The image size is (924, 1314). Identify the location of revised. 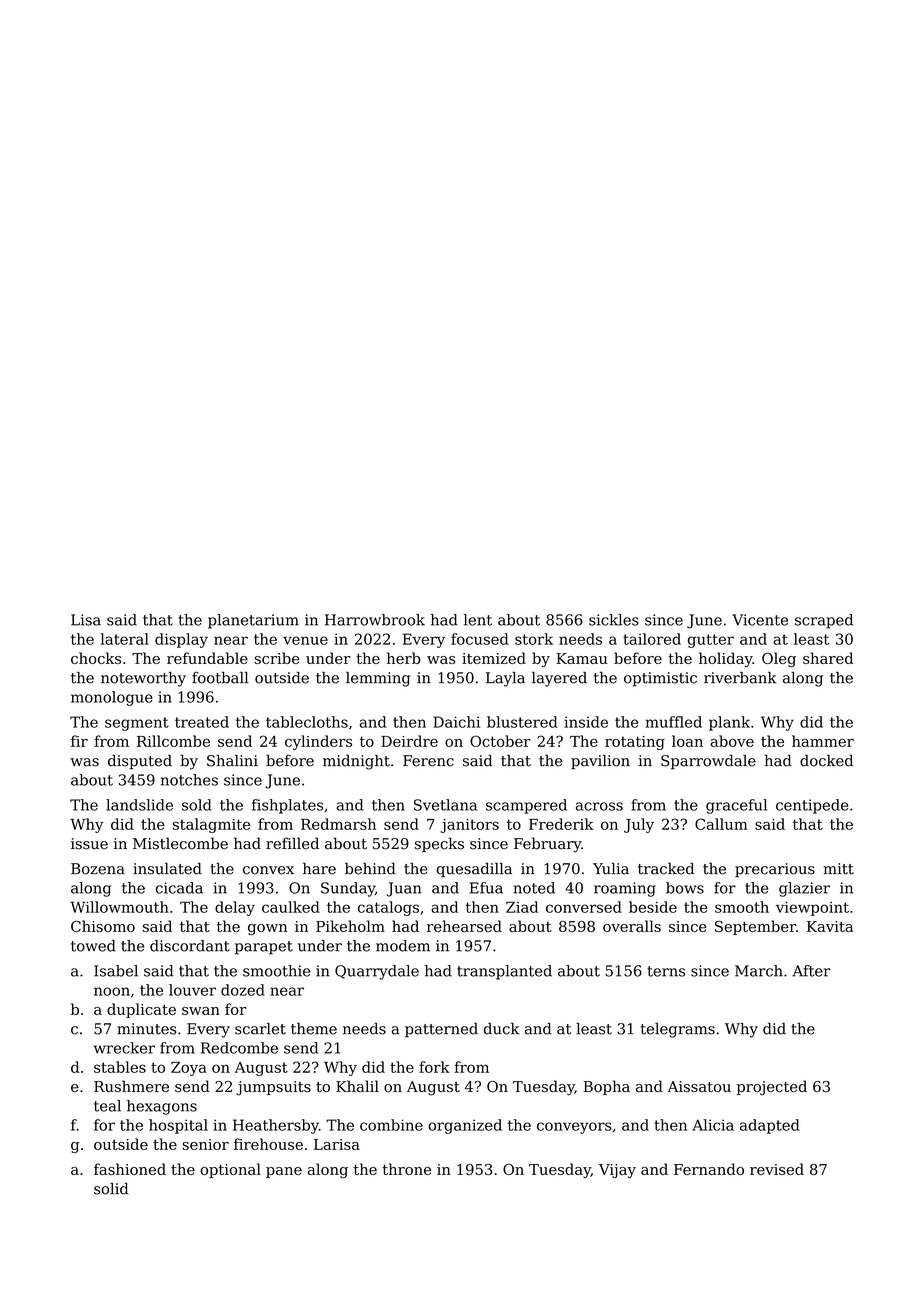
(777, 1169).
